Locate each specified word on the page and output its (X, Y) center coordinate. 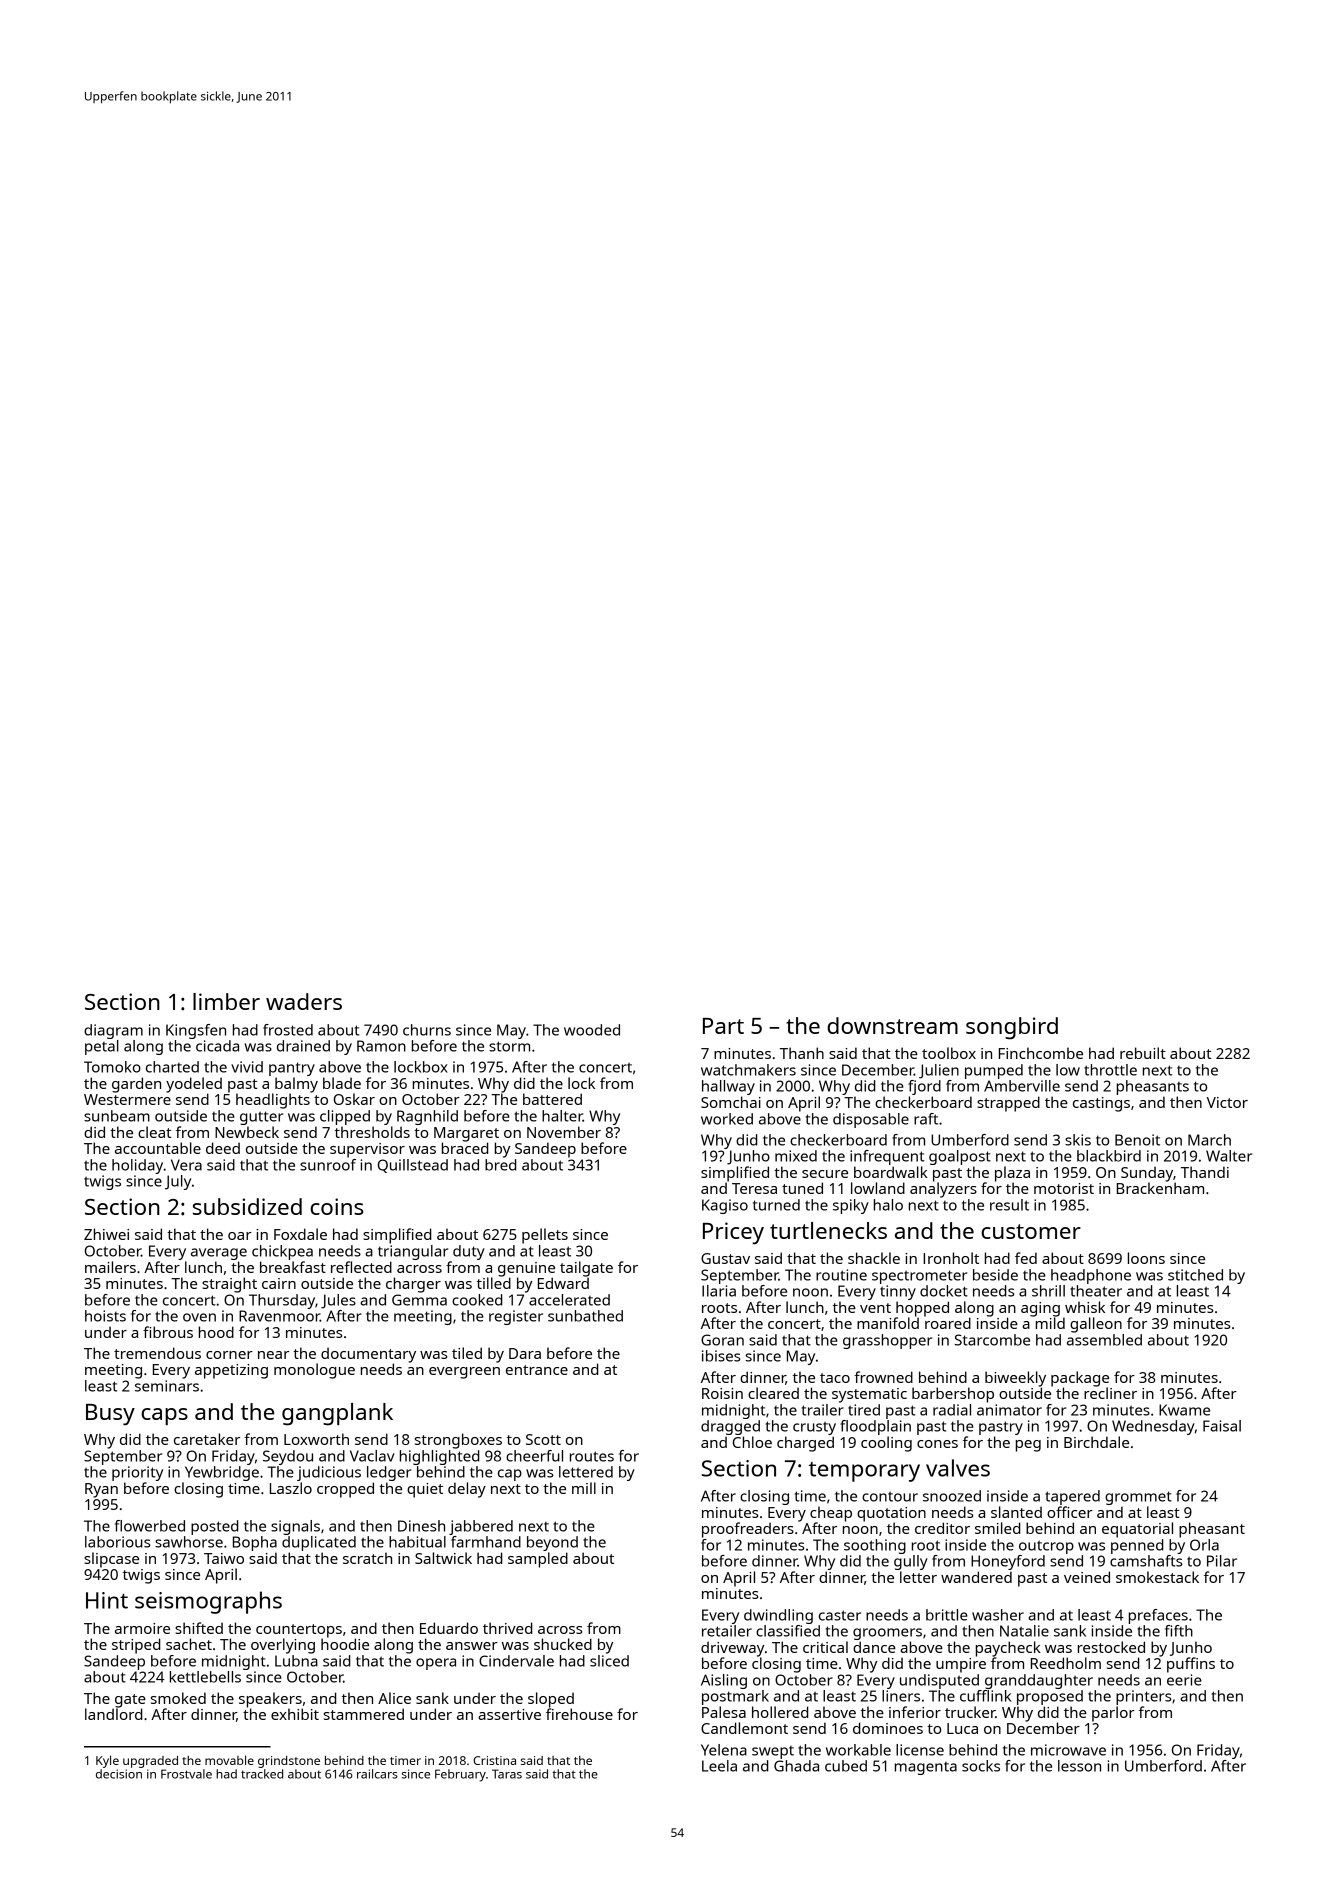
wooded (592, 1030)
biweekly (1015, 1379)
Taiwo (224, 1558)
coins (337, 1206)
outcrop (1046, 1547)
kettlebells (205, 1677)
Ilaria (719, 1291)
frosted (288, 1030)
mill (584, 1488)
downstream (892, 1025)
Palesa (724, 1712)
